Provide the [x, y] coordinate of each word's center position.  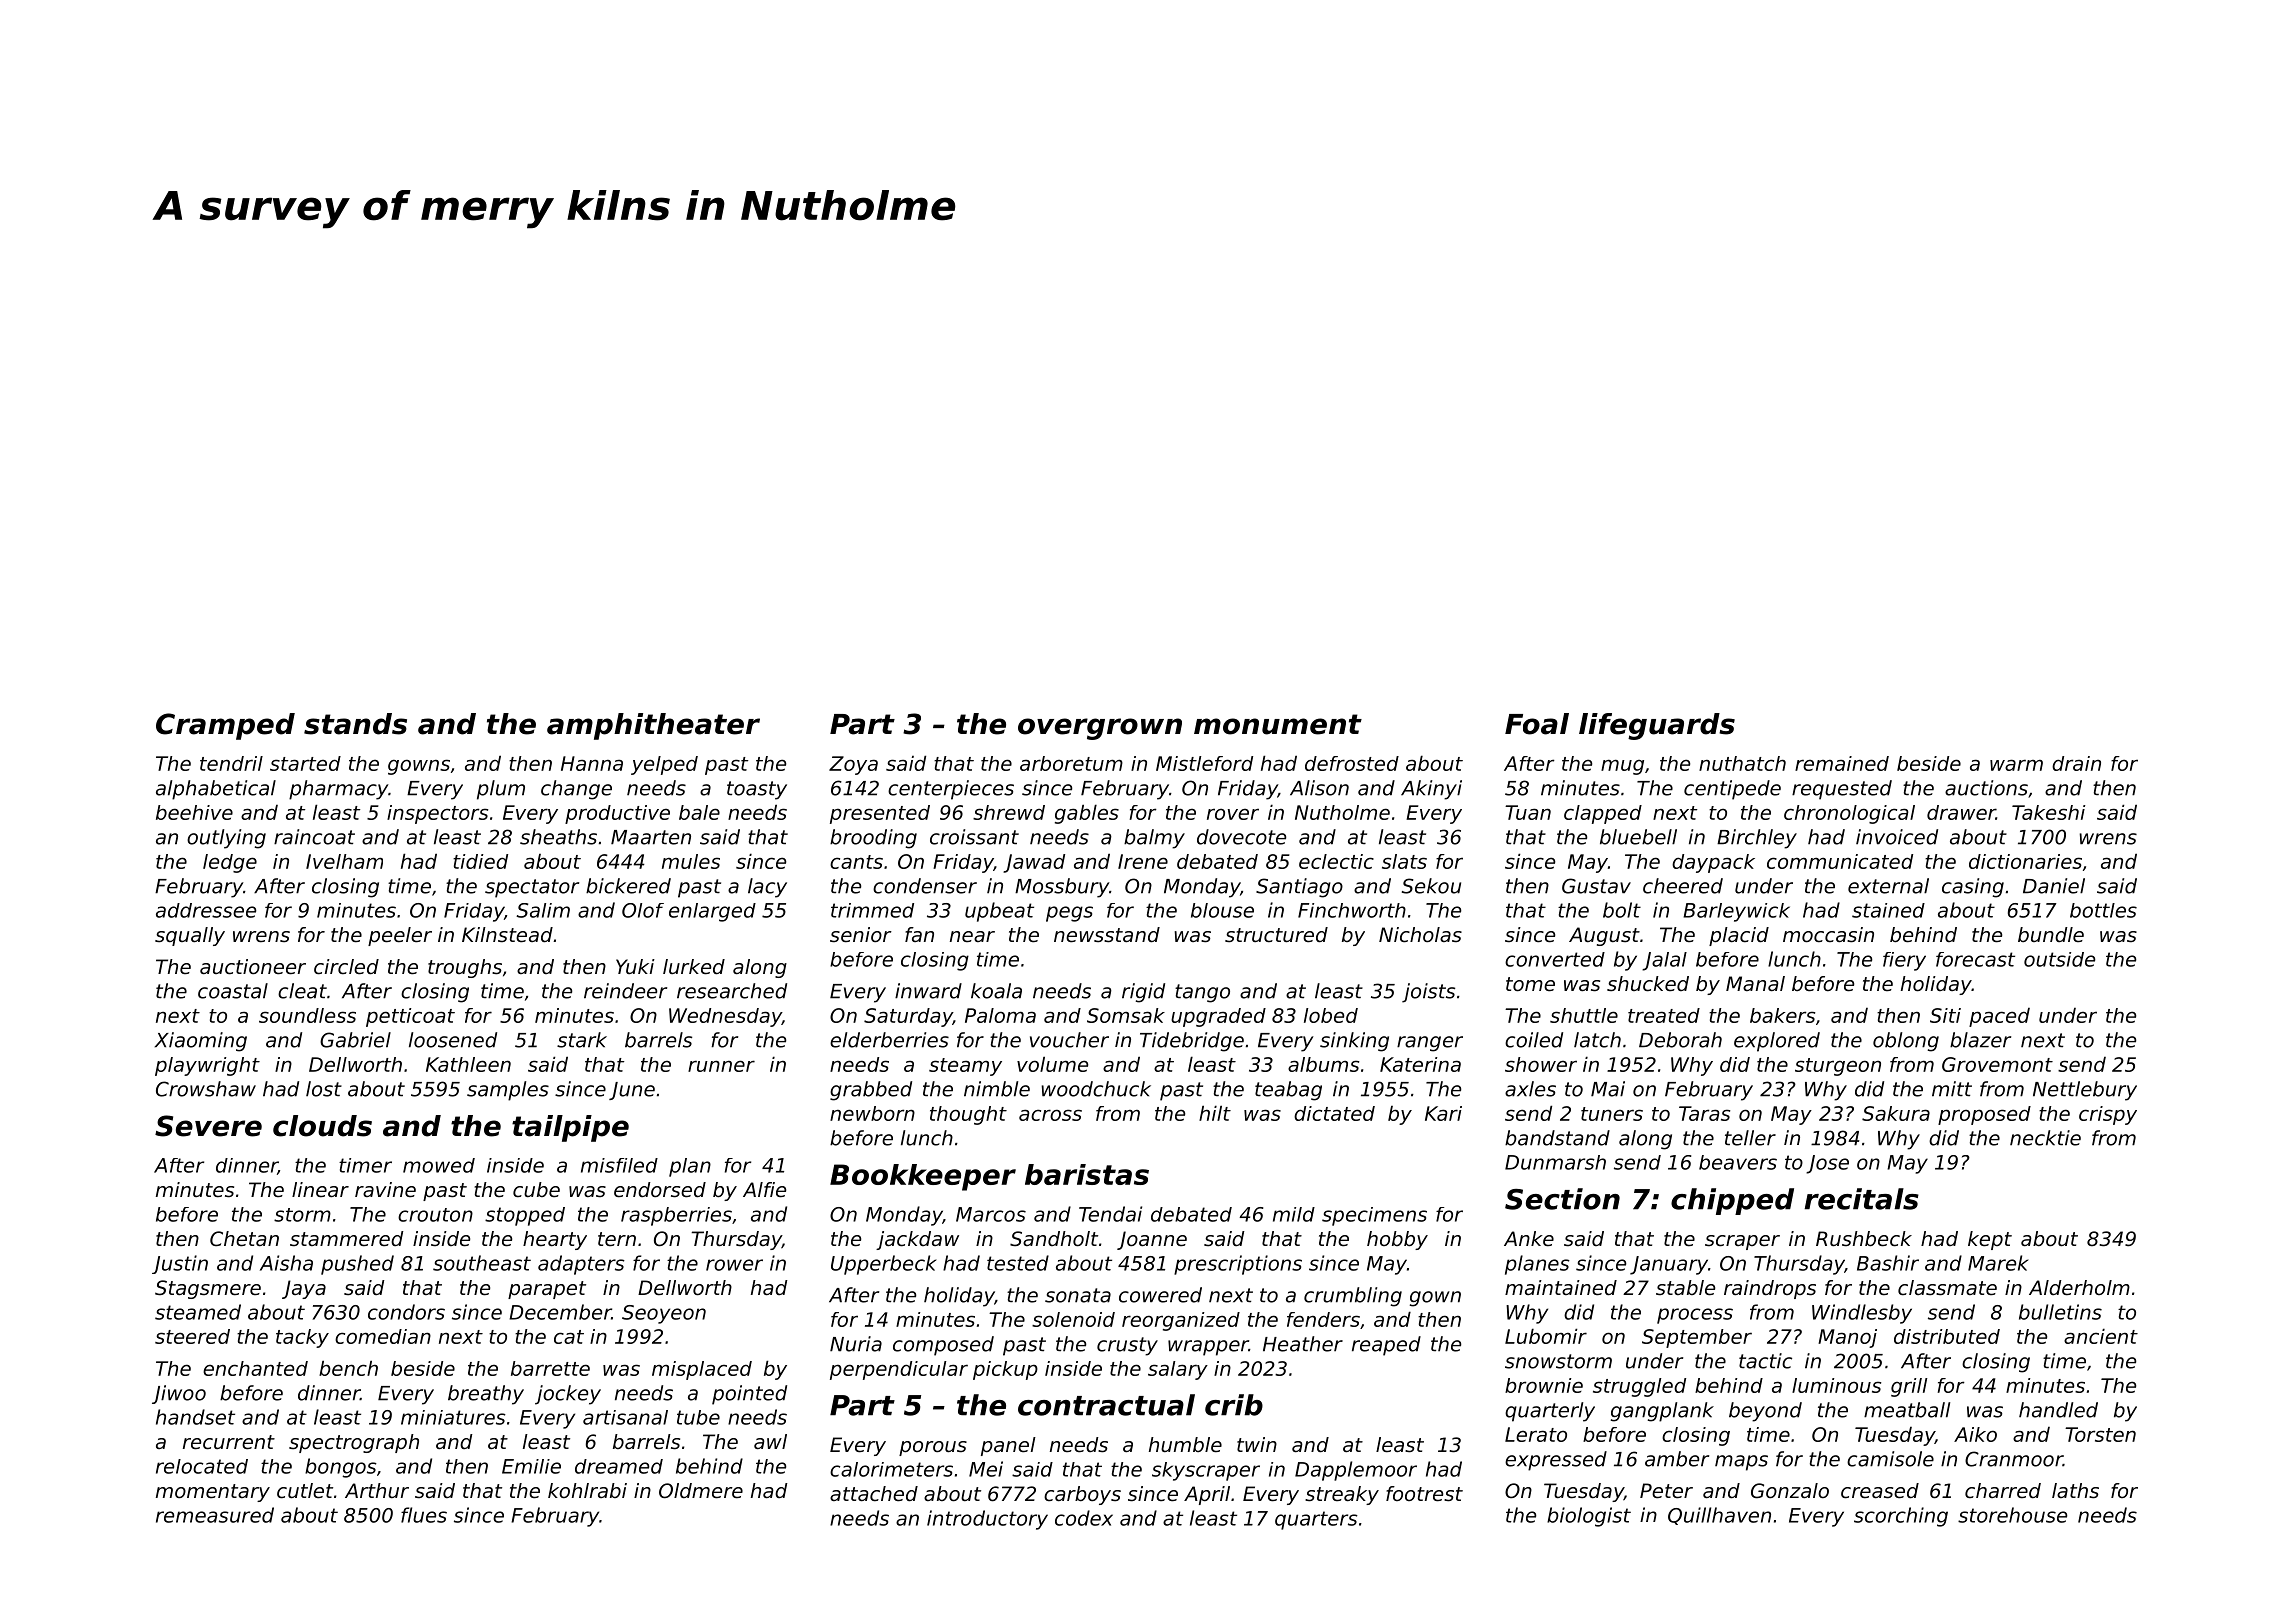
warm [2016, 765]
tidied [480, 861]
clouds [322, 1126]
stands [355, 724]
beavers [1738, 1162]
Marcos [991, 1214]
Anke [1529, 1239]
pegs [1069, 914]
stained [1888, 910]
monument [1278, 724]
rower [734, 1265]
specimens [1374, 1216]
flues [424, 1515]
